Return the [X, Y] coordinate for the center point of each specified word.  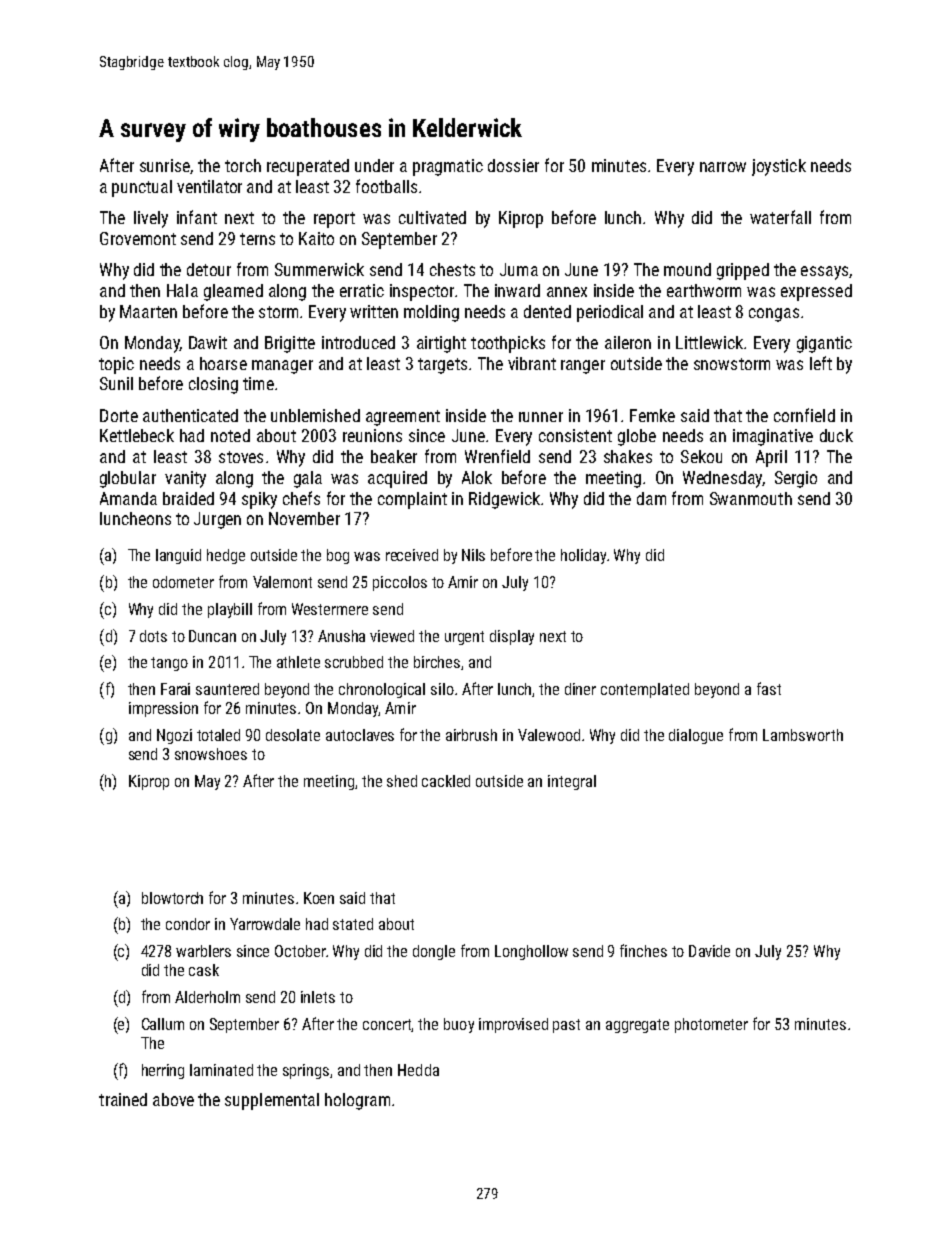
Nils [473, 555]
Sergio [796, 479]
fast [769, 688]
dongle [434, 952]
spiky [259, 500]
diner [580, 689]
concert [387, 1025]
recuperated [308, 167]
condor [188, 924]
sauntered [227, 689]
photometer [711, 1025]
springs [306, 1071]
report [334, 220]
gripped [743, 271]
